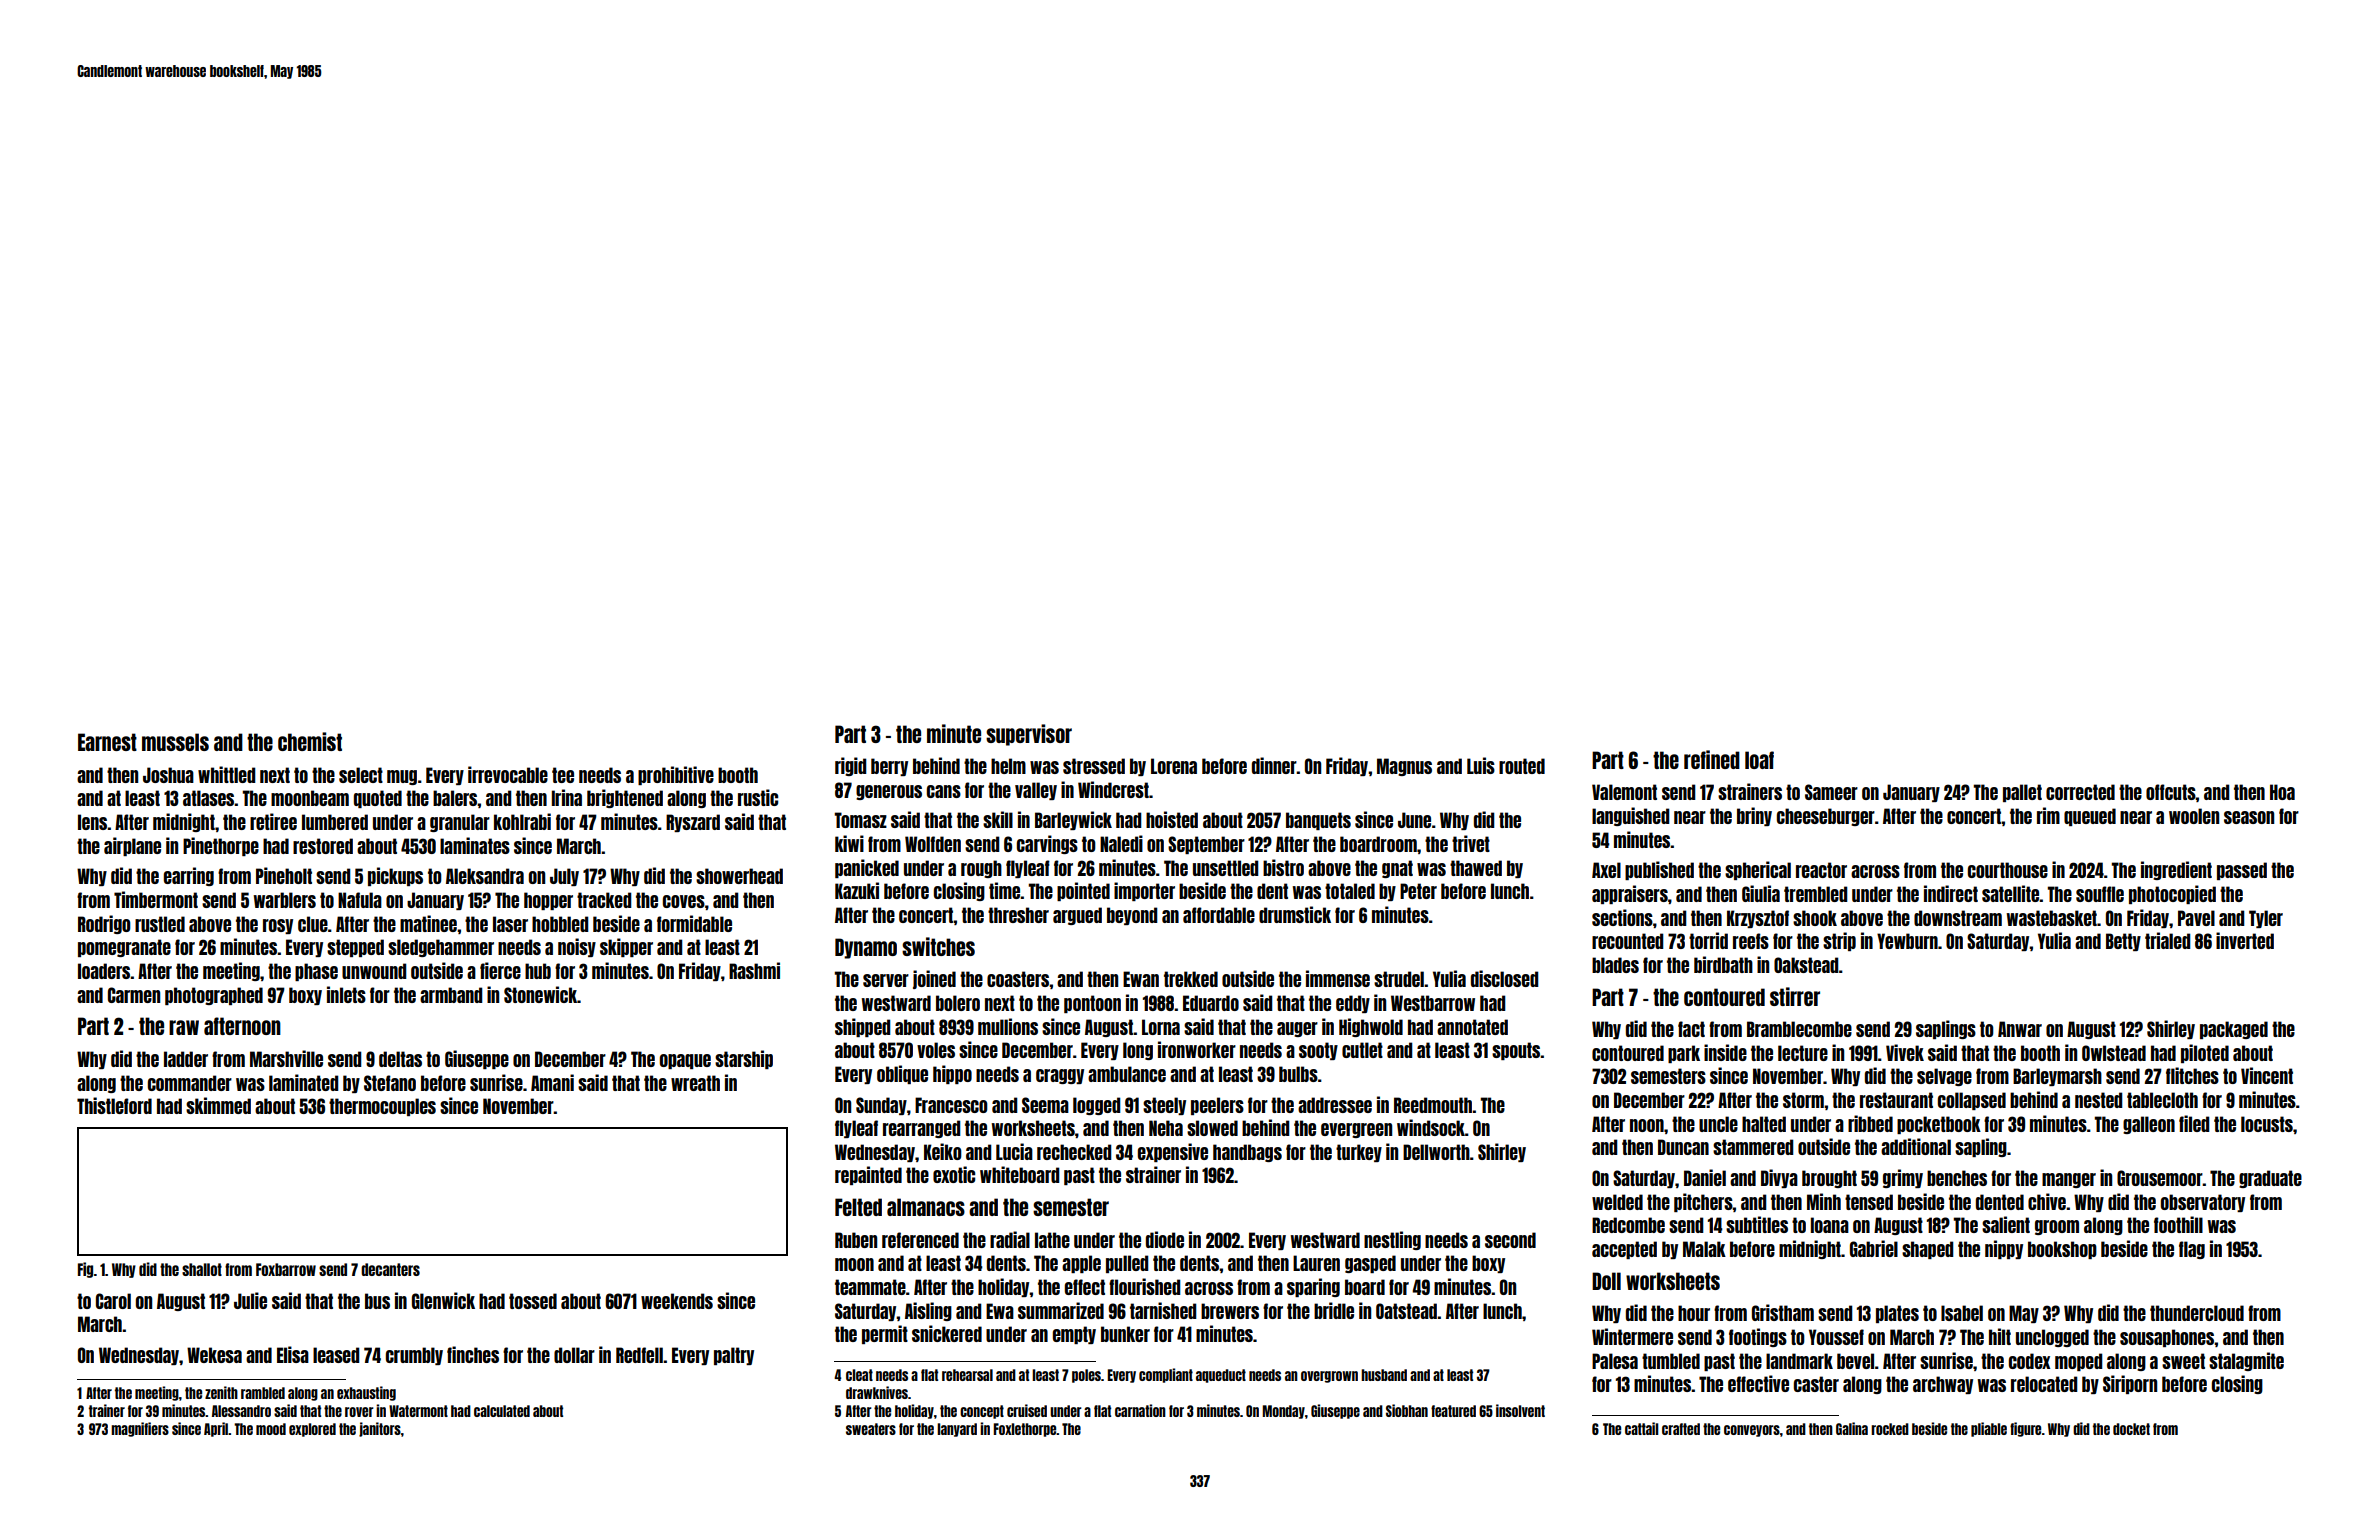 The height and width of the document is (1540, 2380). Describe the element at coordinates (957, 1430) in the document. I see `lanyard` at that location.
